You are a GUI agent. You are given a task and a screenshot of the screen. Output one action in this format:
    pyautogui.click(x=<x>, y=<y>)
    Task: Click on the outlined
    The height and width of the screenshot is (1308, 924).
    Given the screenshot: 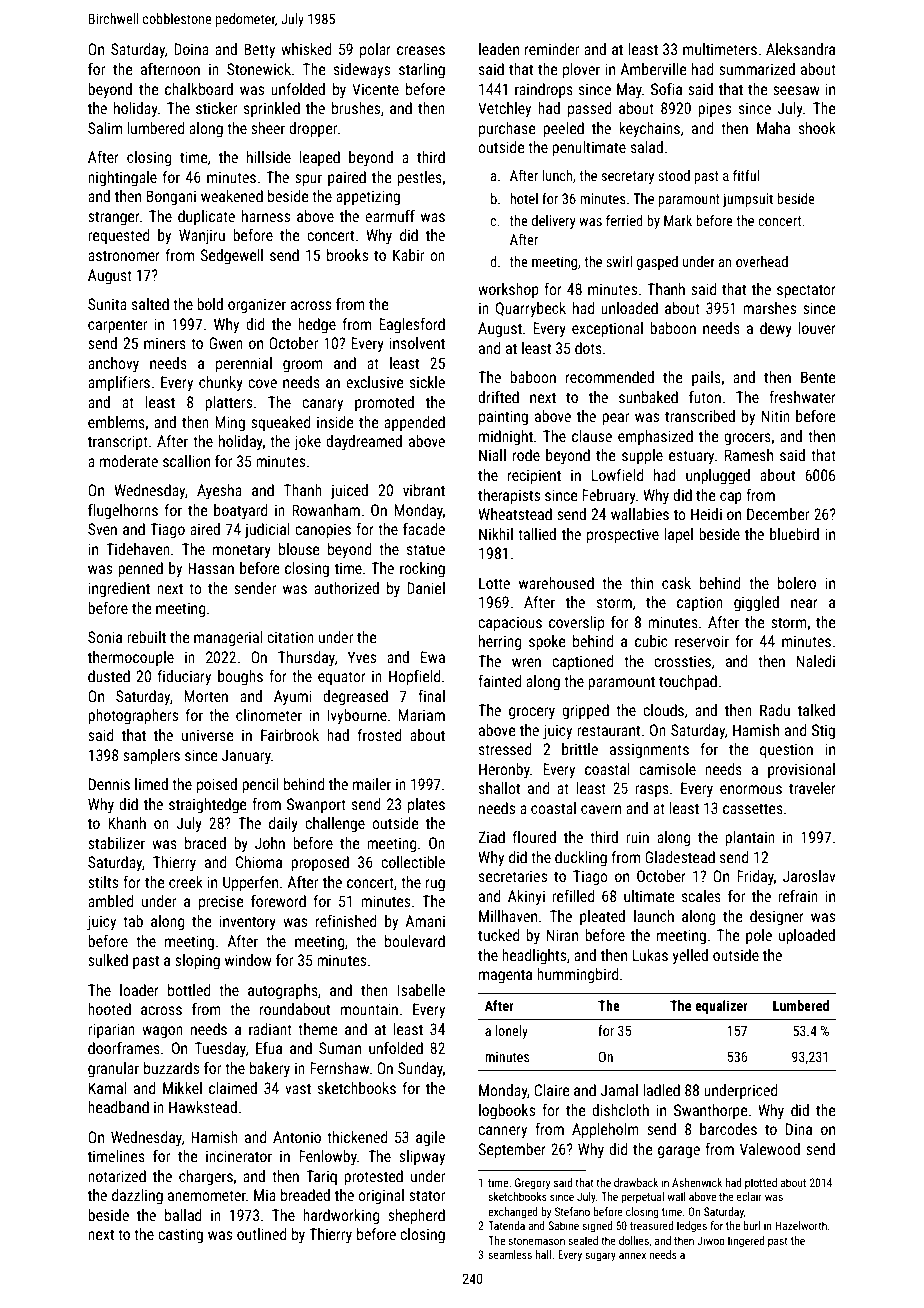 What is the action you would take?
    pyautogui.click(x=261, y=1234)
